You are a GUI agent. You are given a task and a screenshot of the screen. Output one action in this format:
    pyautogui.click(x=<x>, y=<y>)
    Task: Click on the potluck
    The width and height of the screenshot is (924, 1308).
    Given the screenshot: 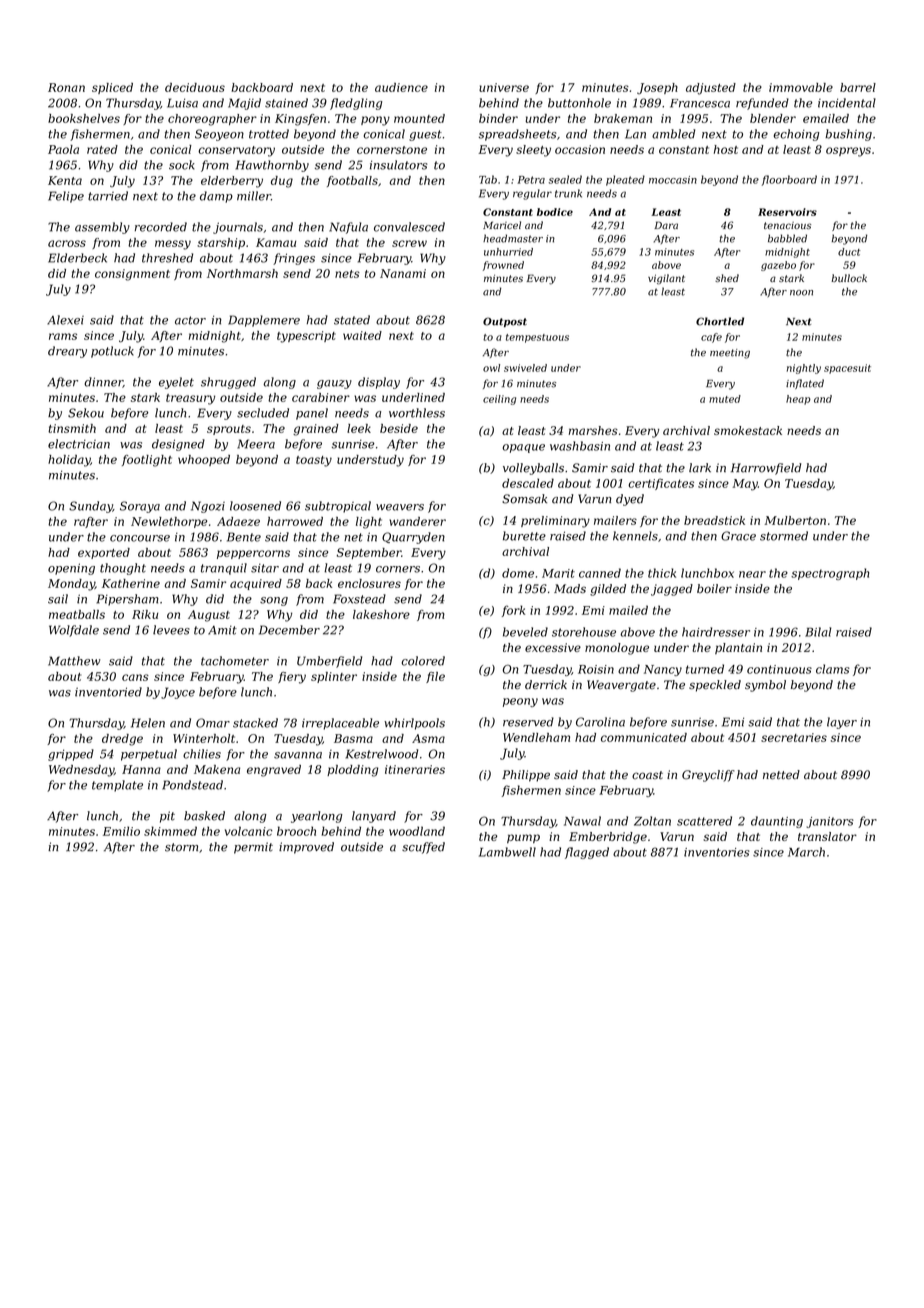 What is the action you would take?
    pyautogui.click(x=112, y=352)
